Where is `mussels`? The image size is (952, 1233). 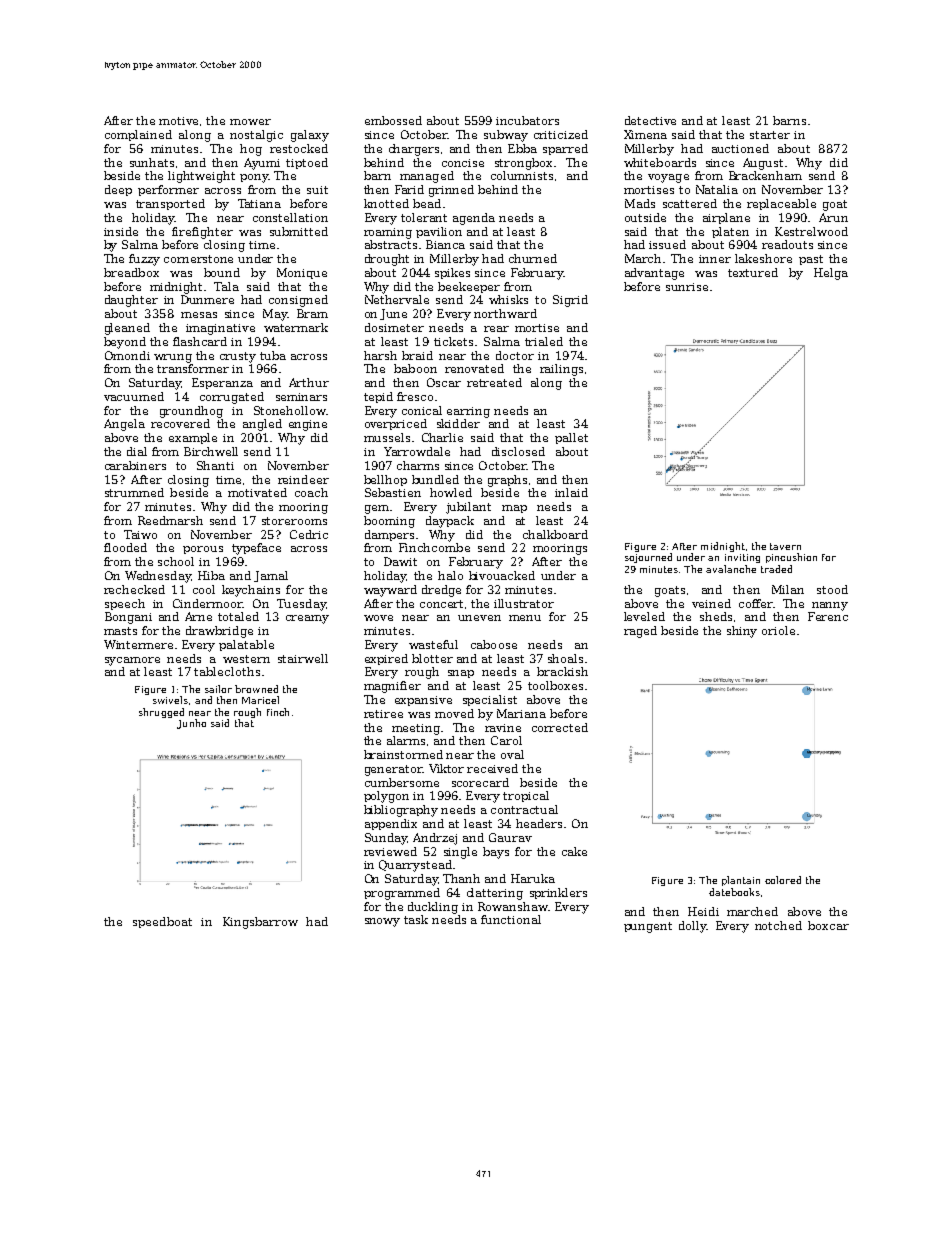
mussels is located at coordinates (387, 437).
